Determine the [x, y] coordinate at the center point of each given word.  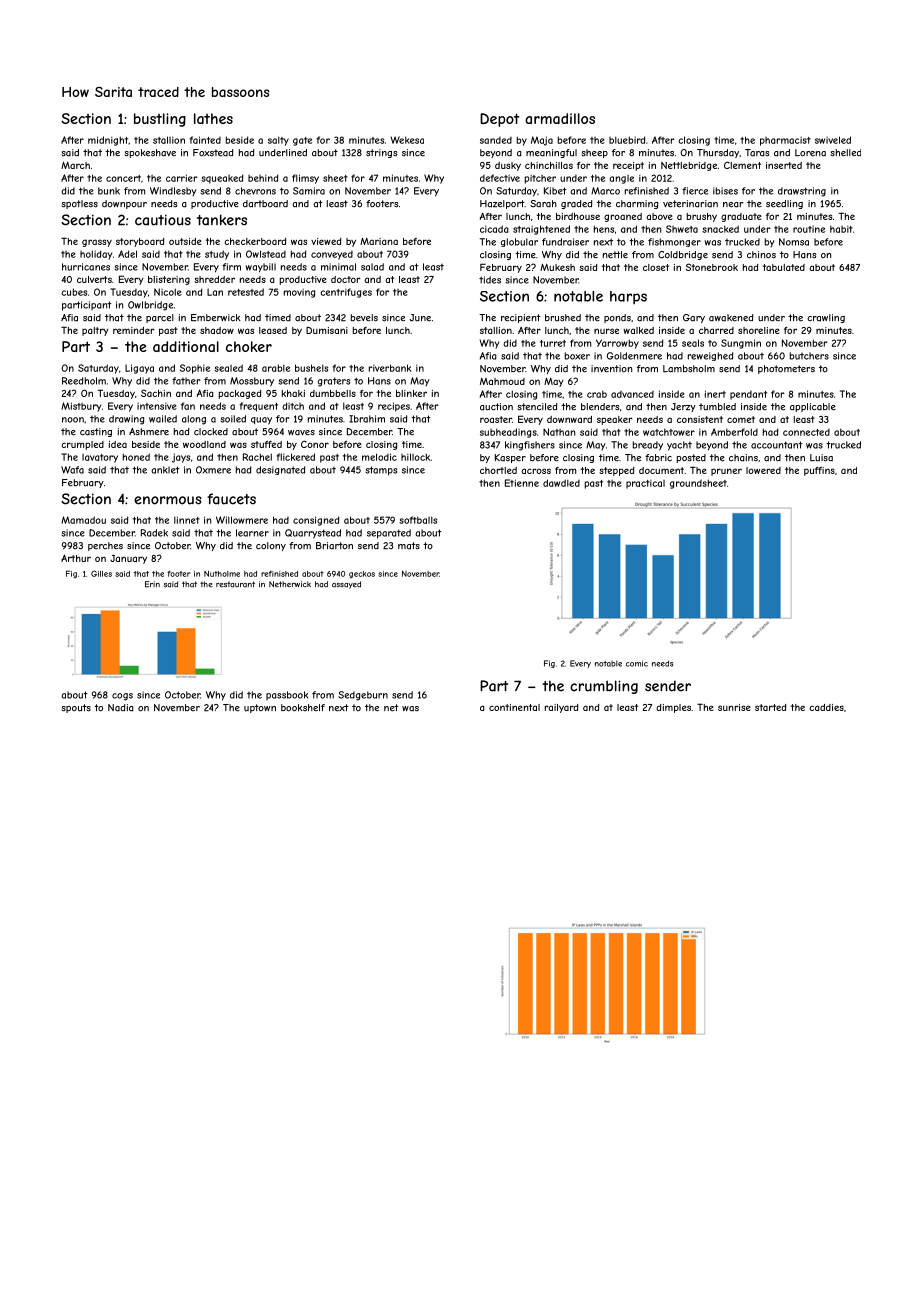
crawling [826, 318]
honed [136, 457]
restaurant [235, 584]
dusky [508, 166]
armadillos [560, 118]
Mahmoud [502, 381]
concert [123, 178]
